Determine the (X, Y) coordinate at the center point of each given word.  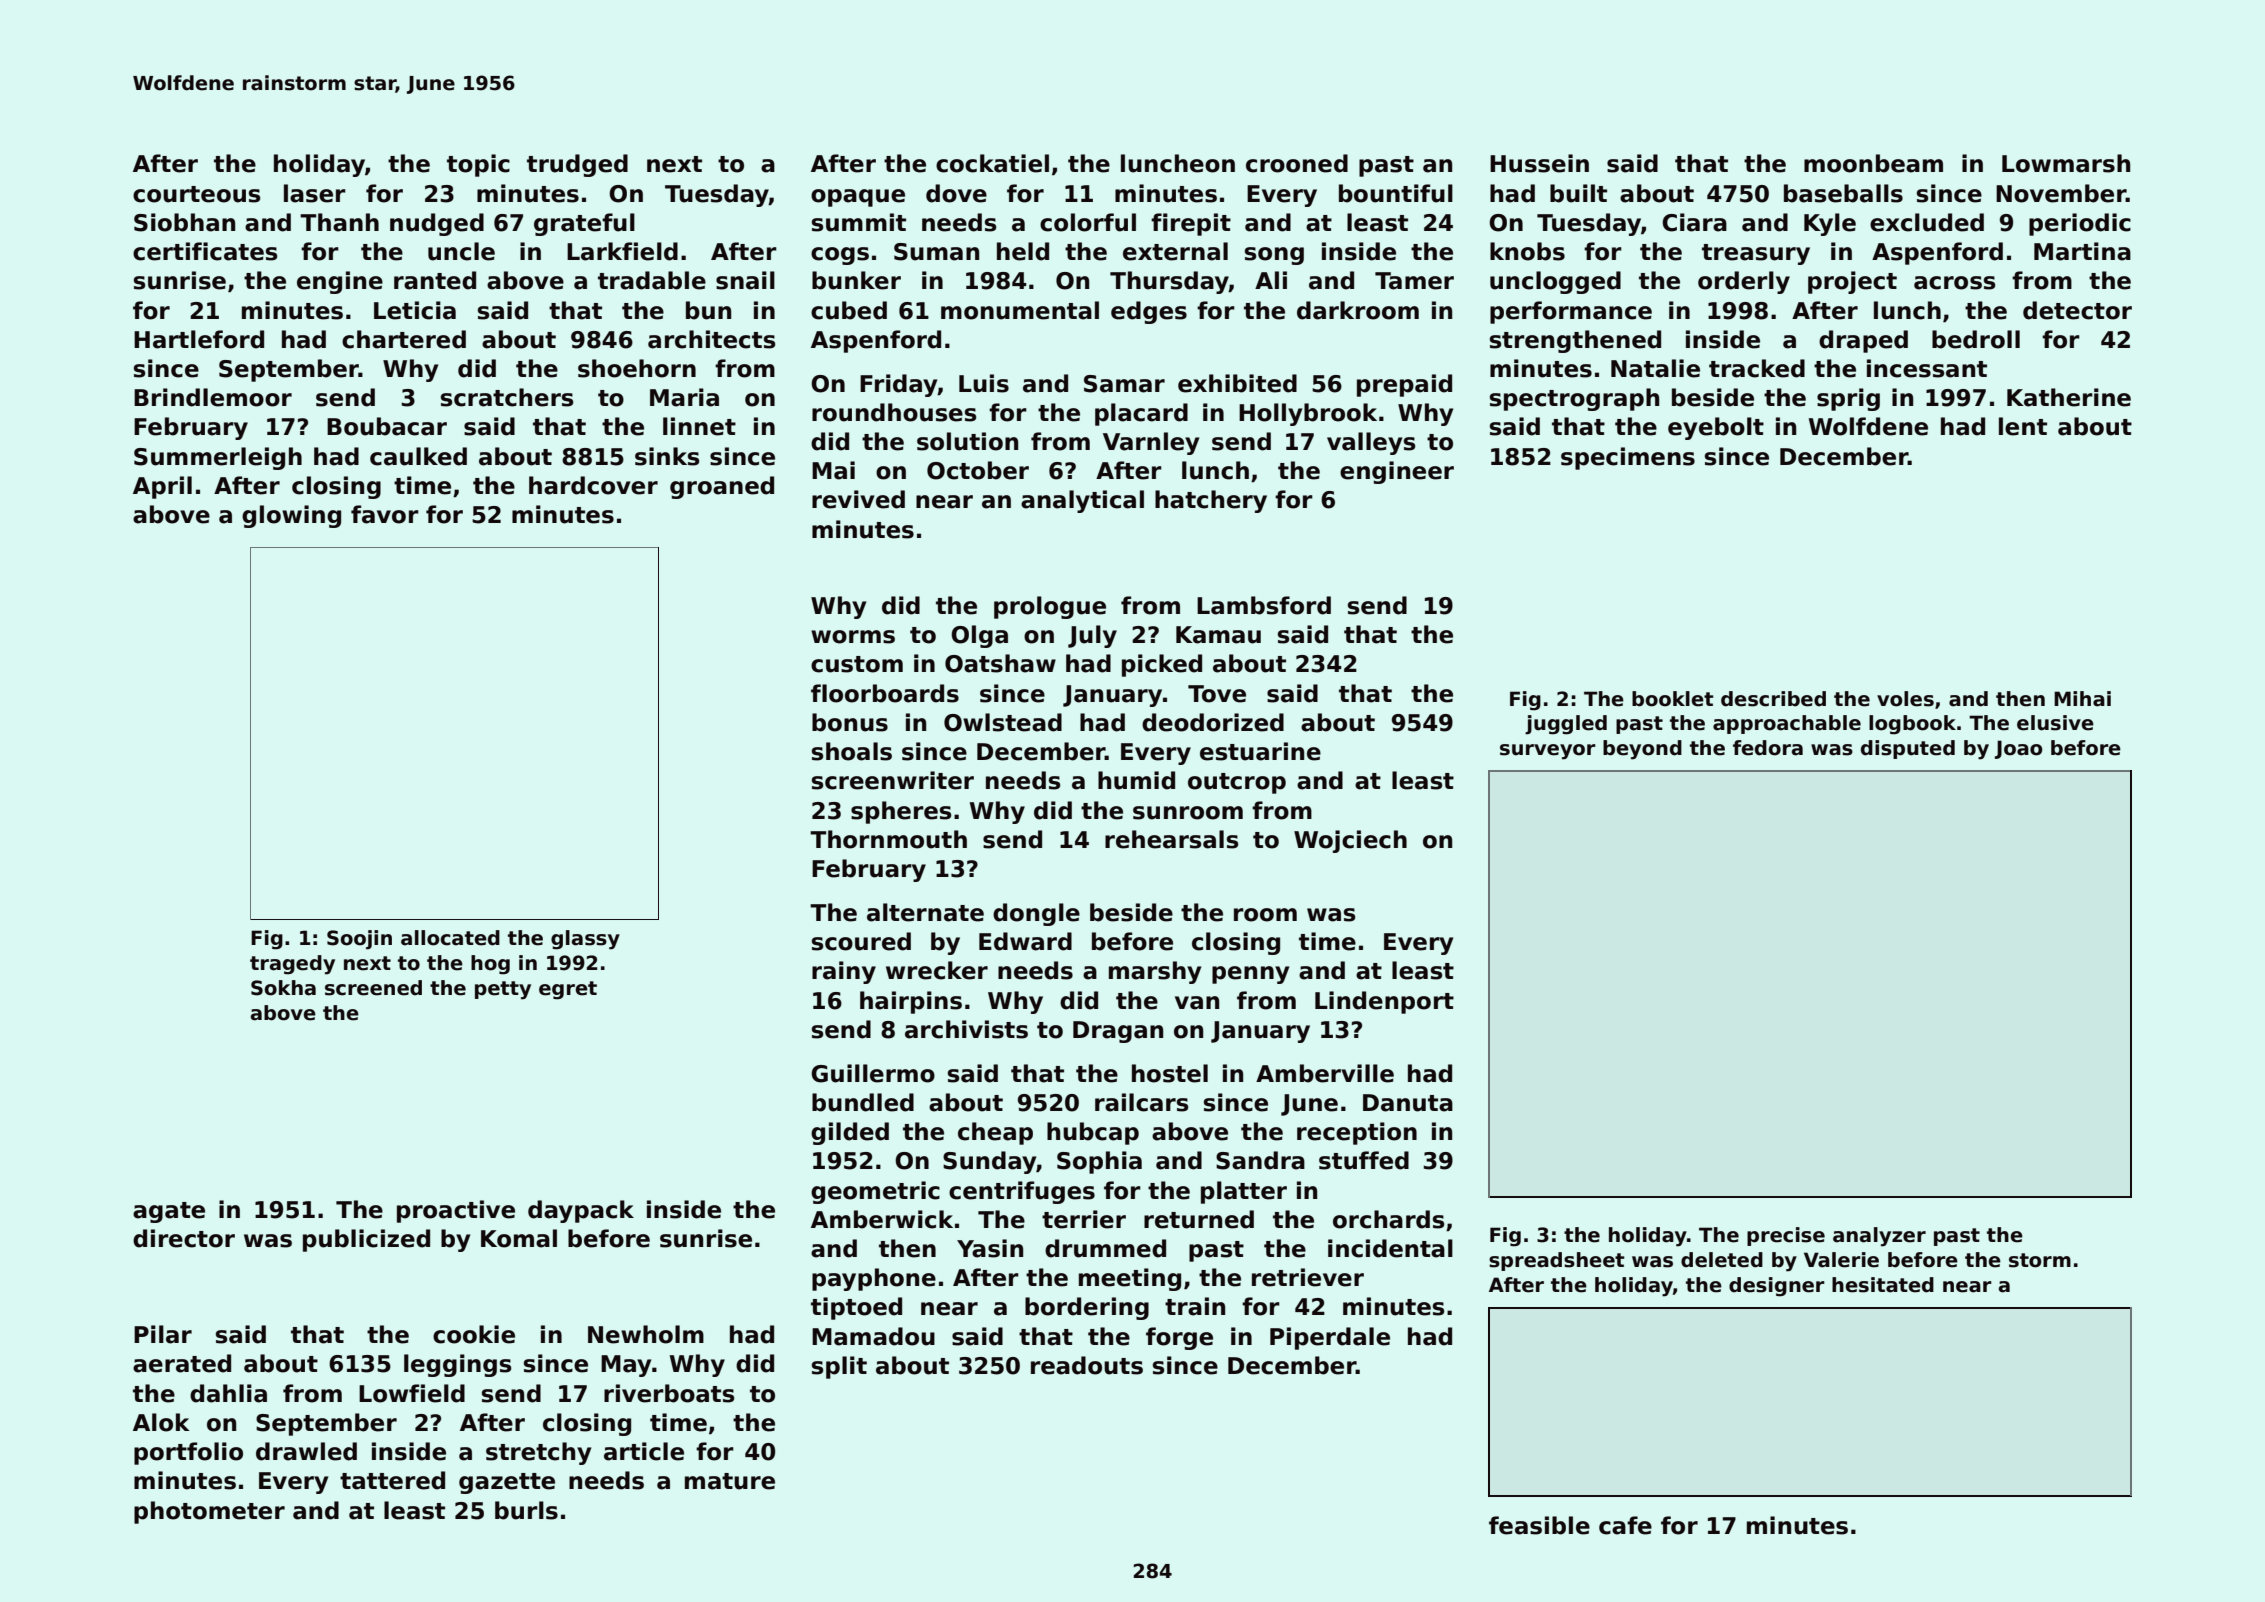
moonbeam (1873, 163)
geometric (875, 1192)
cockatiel (992, 163)
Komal (519, 1238)
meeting (1130, 1279)
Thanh (339, 222)
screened (373, 988)
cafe (1625, 1525)
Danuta (1408, 1103)
